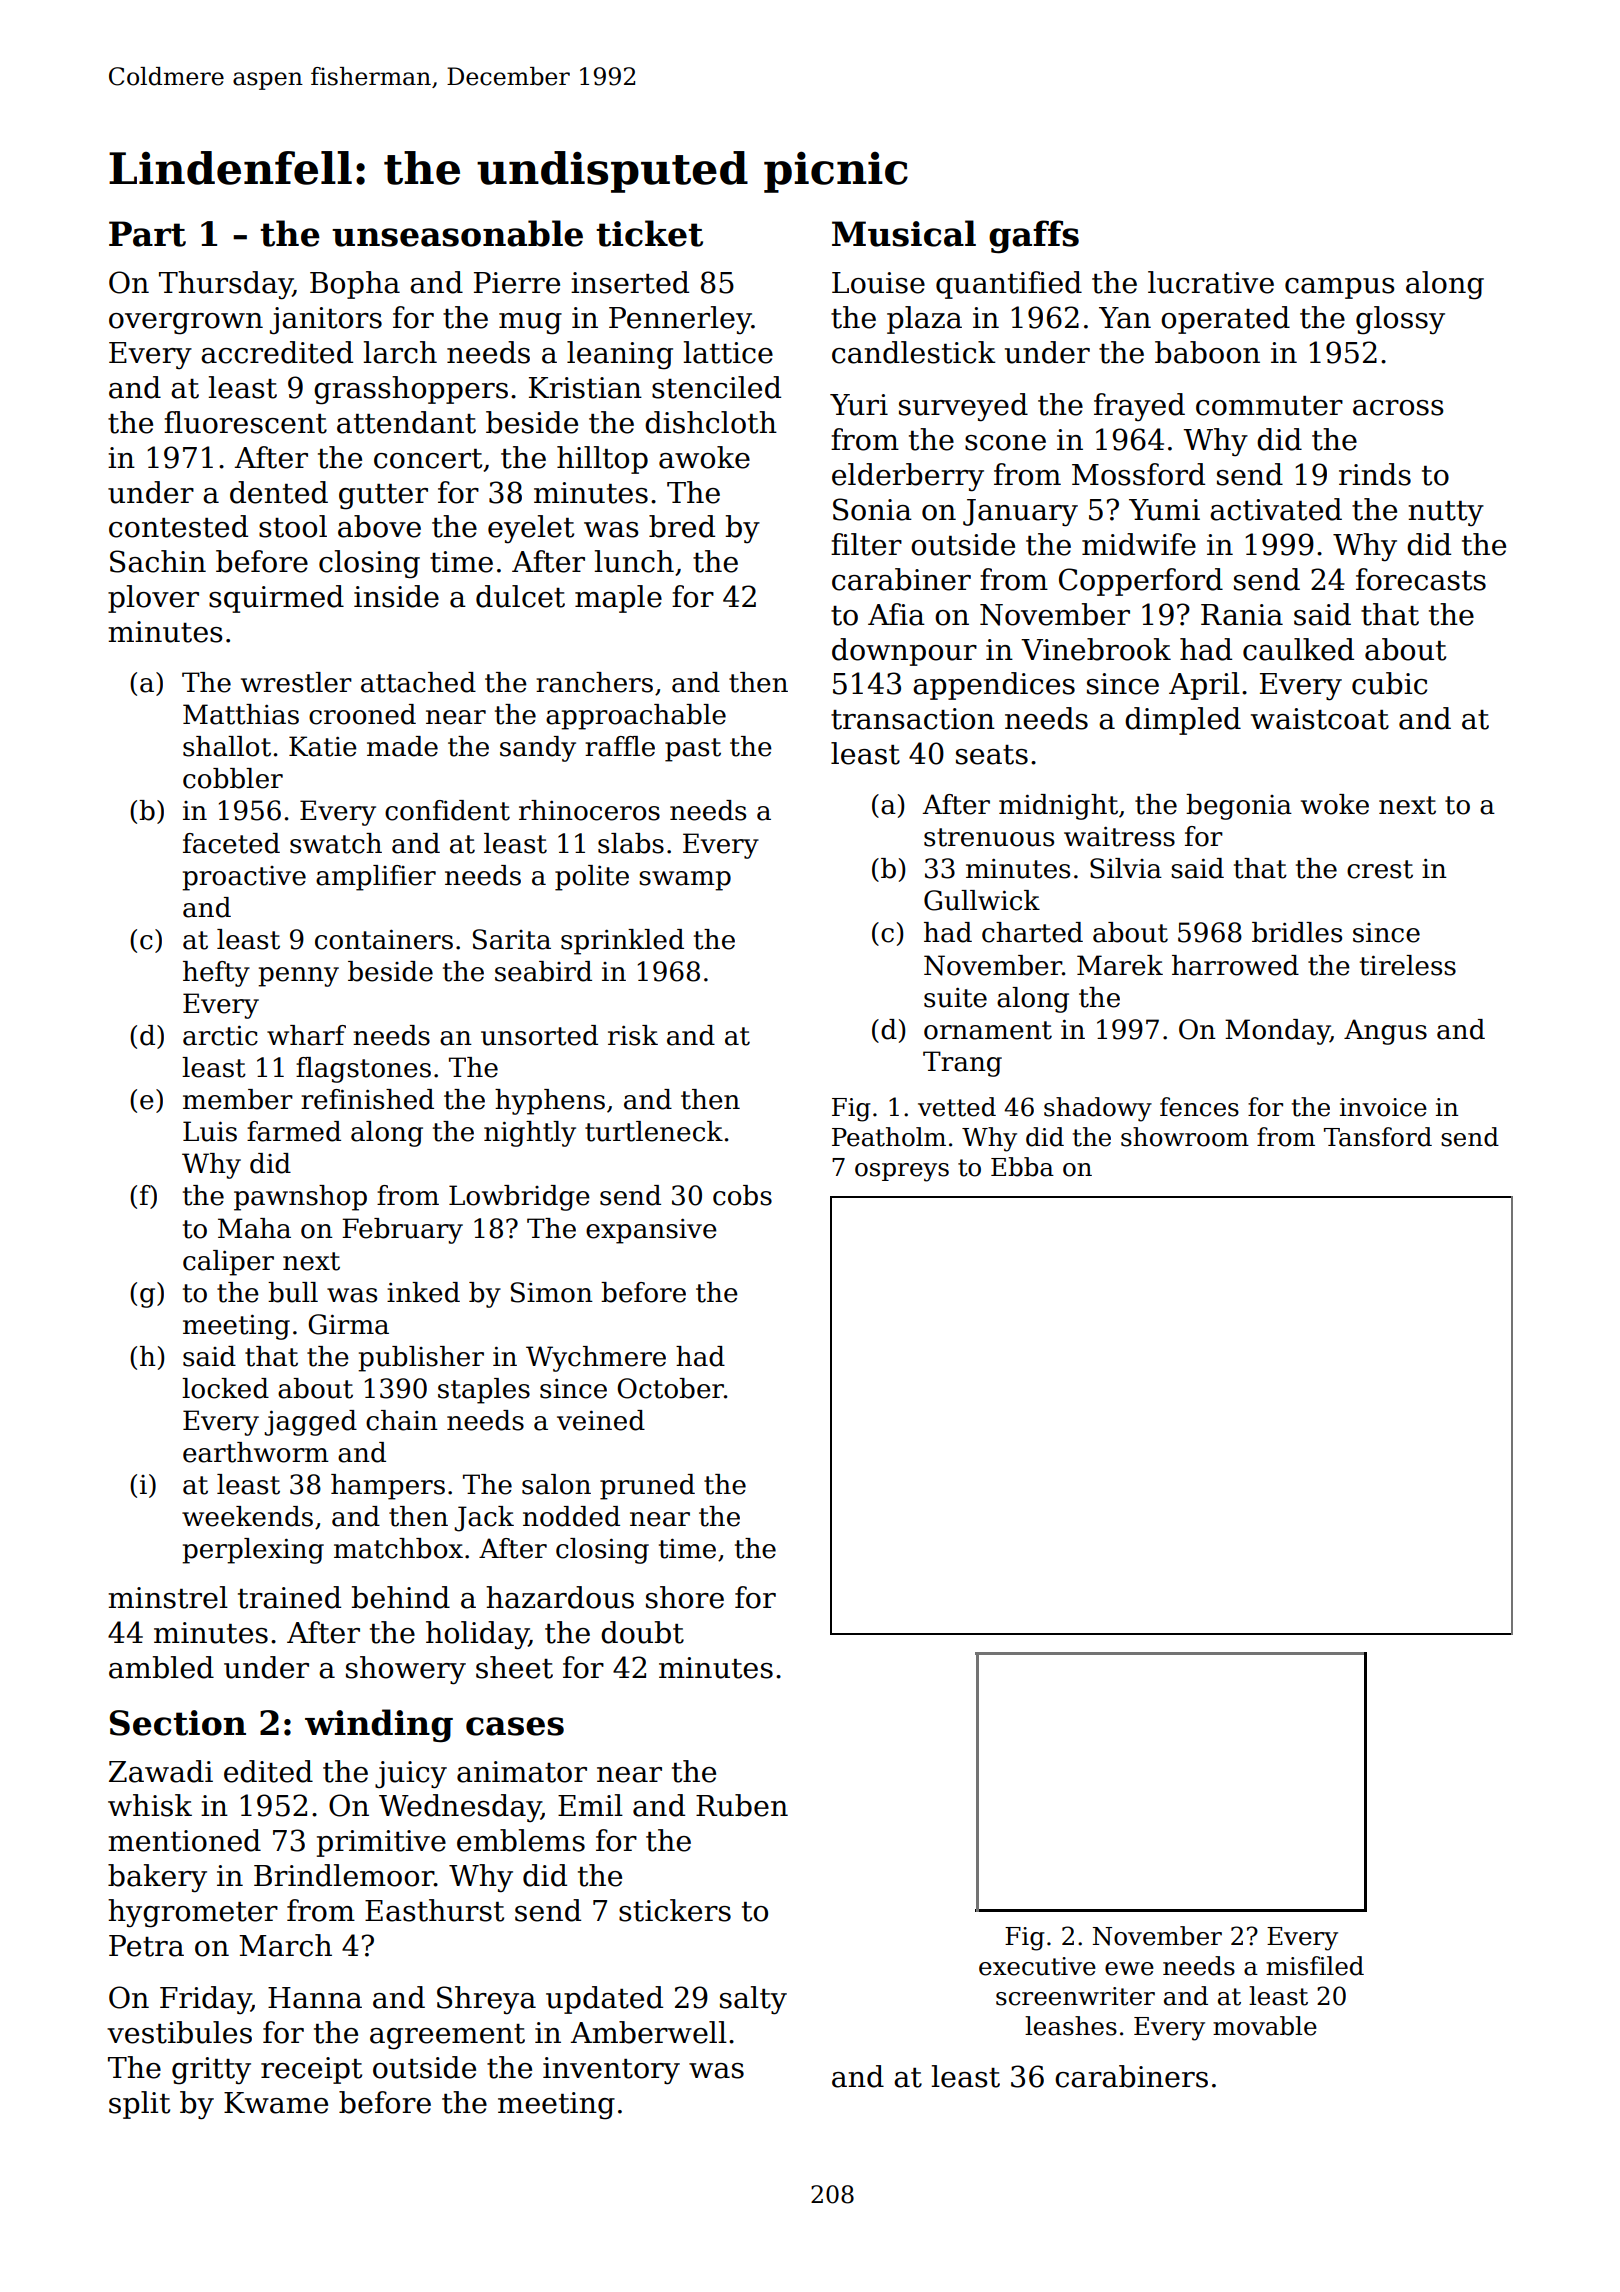  What do you see at coordinates (178, 1723) in the page?
I see `Section` at bounding box center [178, 1723].
